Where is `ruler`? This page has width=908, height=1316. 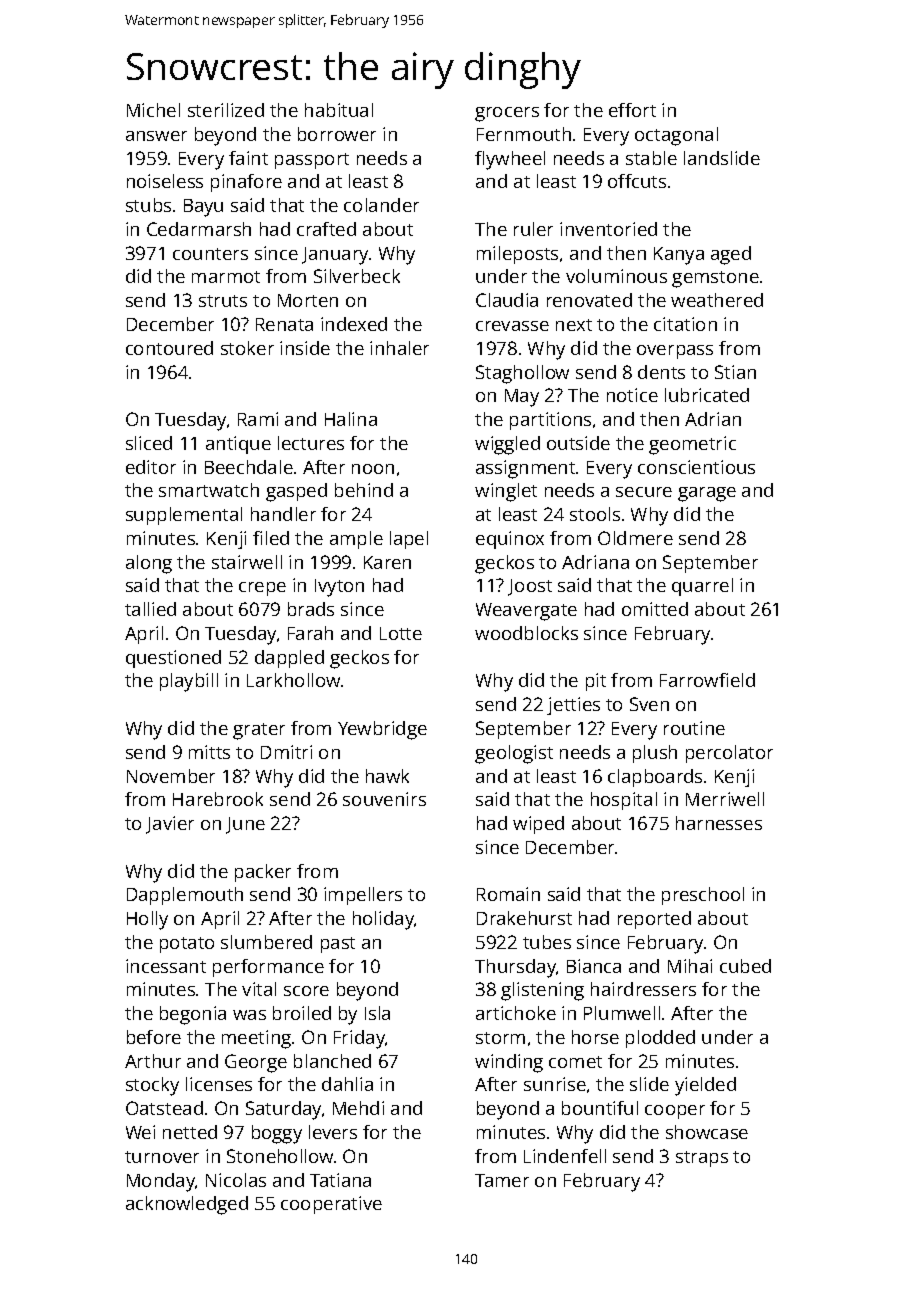
ruler is located at coordinates (533, 229).
